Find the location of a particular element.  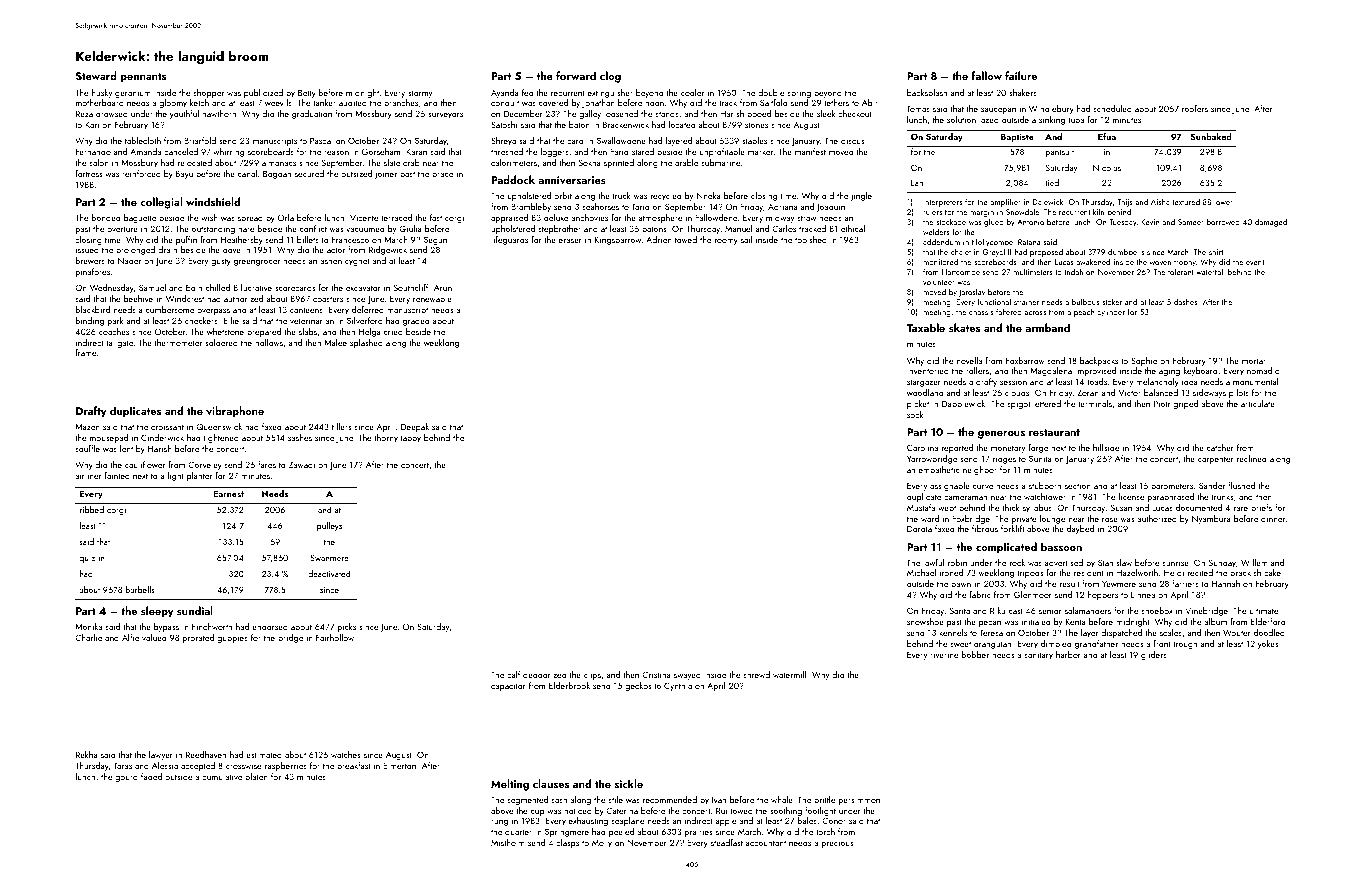

pennants is located at coordinates (143, 78).
